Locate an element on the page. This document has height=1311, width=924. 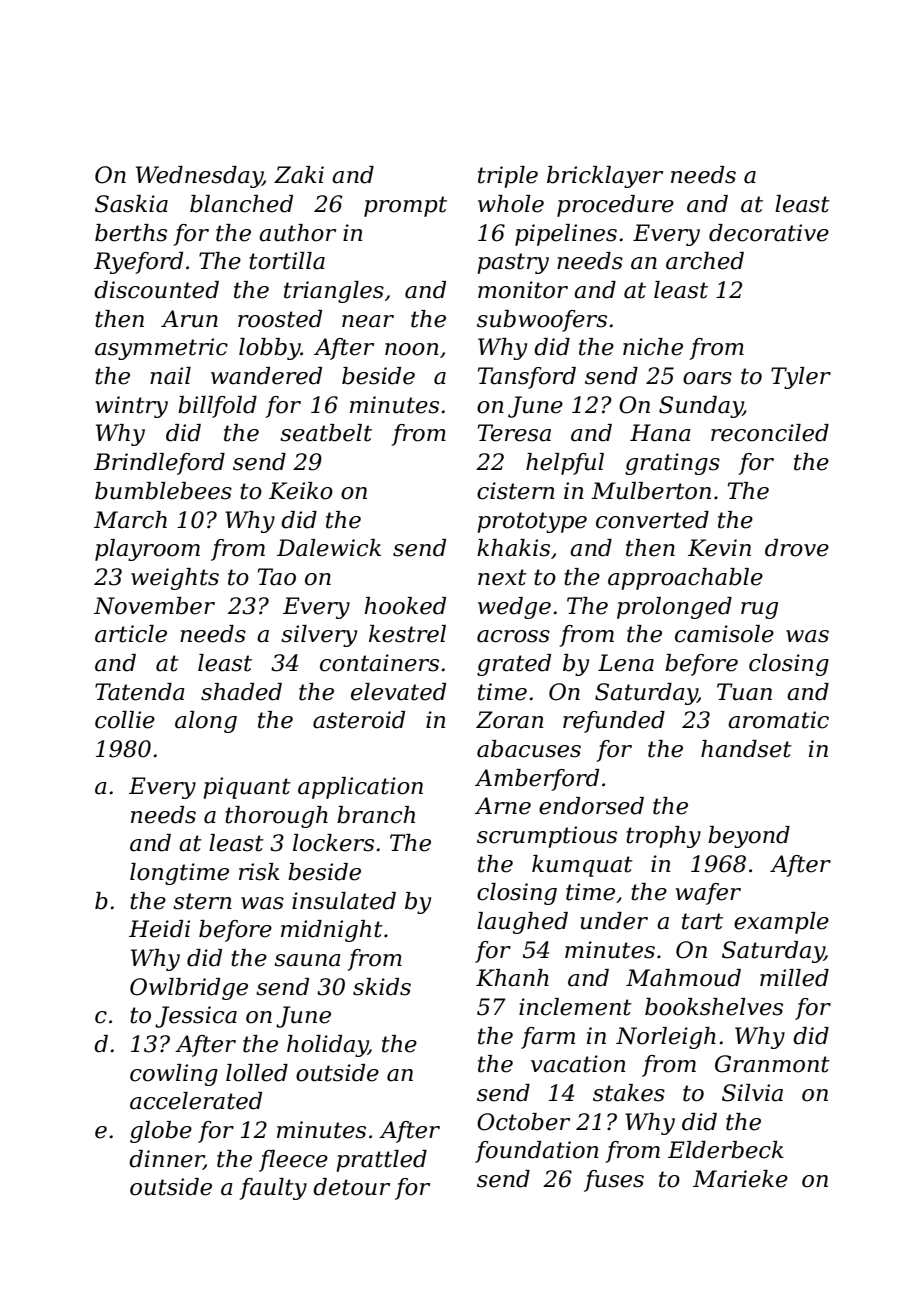
faulty is located at coordinates (273, 1189).
